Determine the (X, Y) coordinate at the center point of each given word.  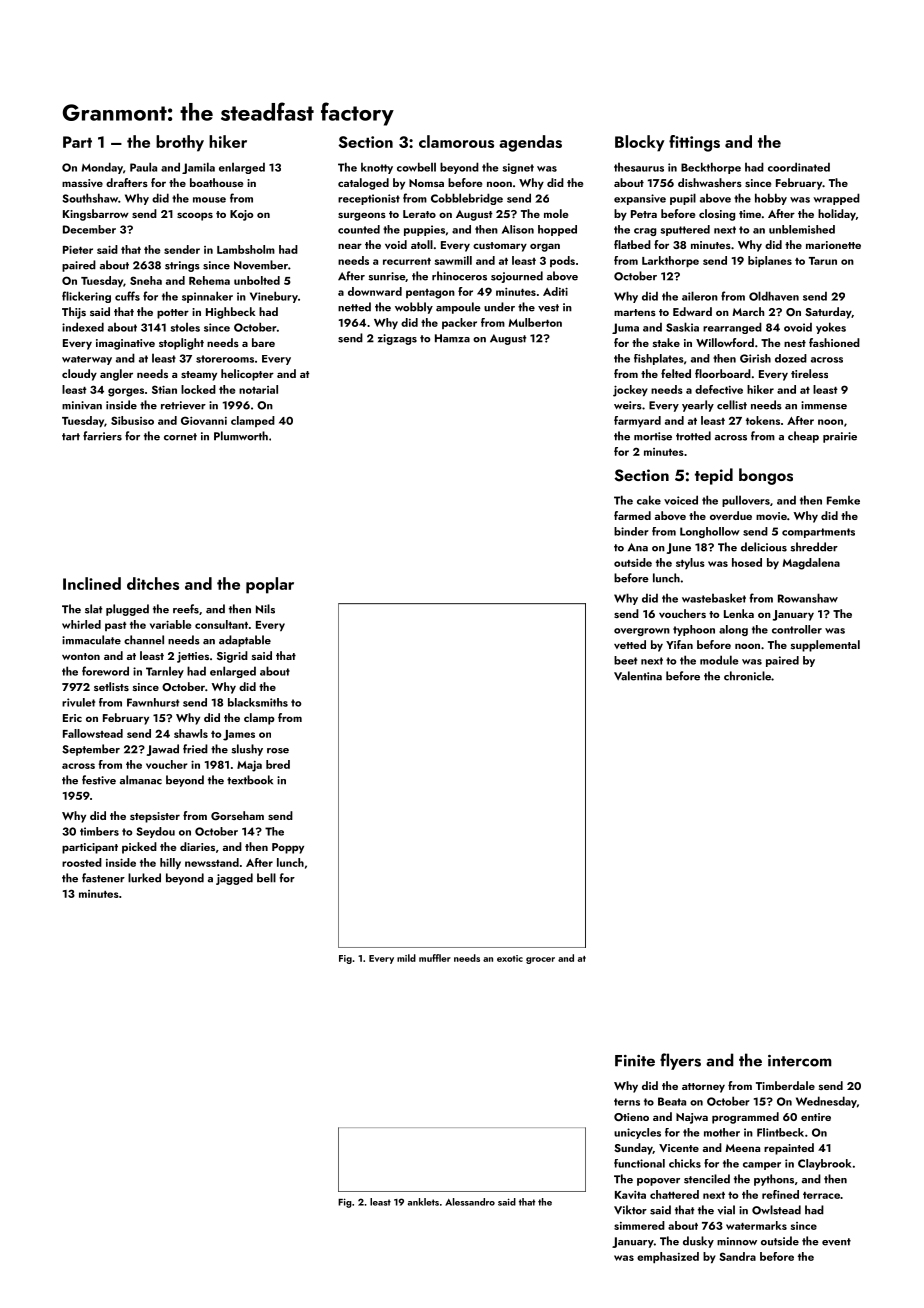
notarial (258, 389)
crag (645, 232)
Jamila (198, 168)
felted (676, 373)
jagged (234, 879)
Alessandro (470, 1202)
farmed (632, 515)
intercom (800, 1061)
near (350, 246)
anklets (423, 1202)
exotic (510, 958)
